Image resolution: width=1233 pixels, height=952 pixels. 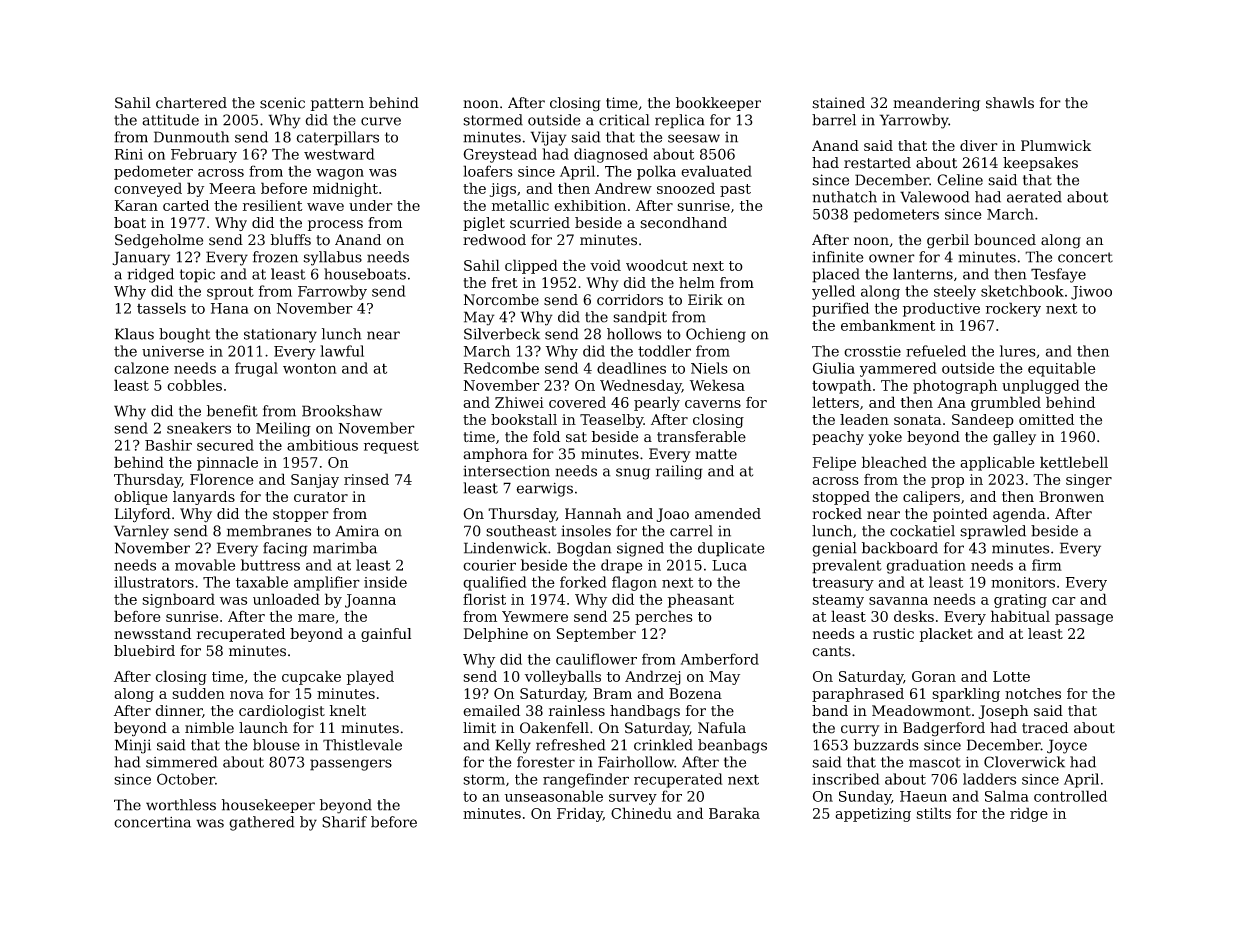 I want to click on backboard, so click(x=900, y=548).
